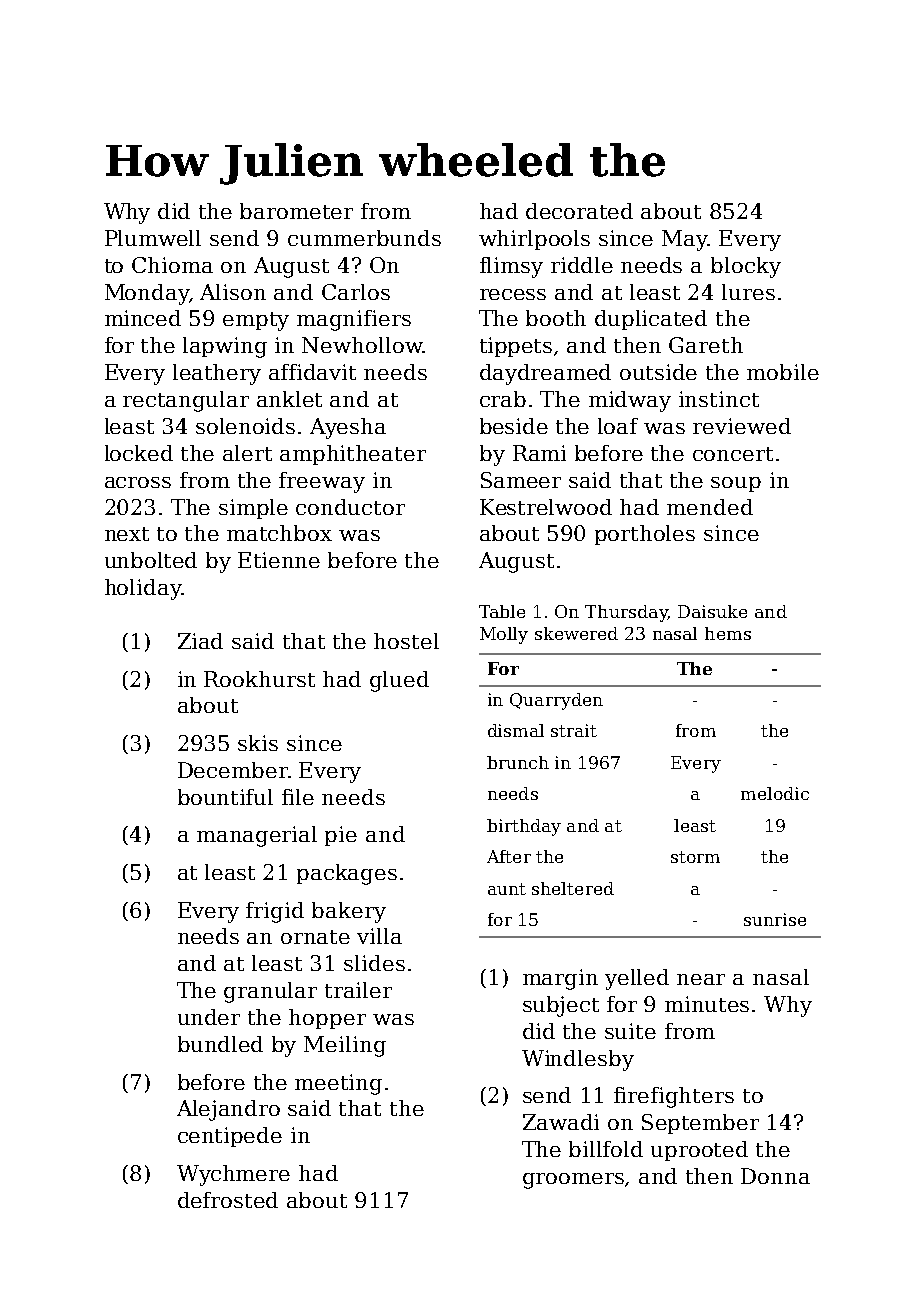 This screenshot has height=1314, width=924. Describe the element at coordinates (630, 401) in the screenshot. I see `midway` at that location.
